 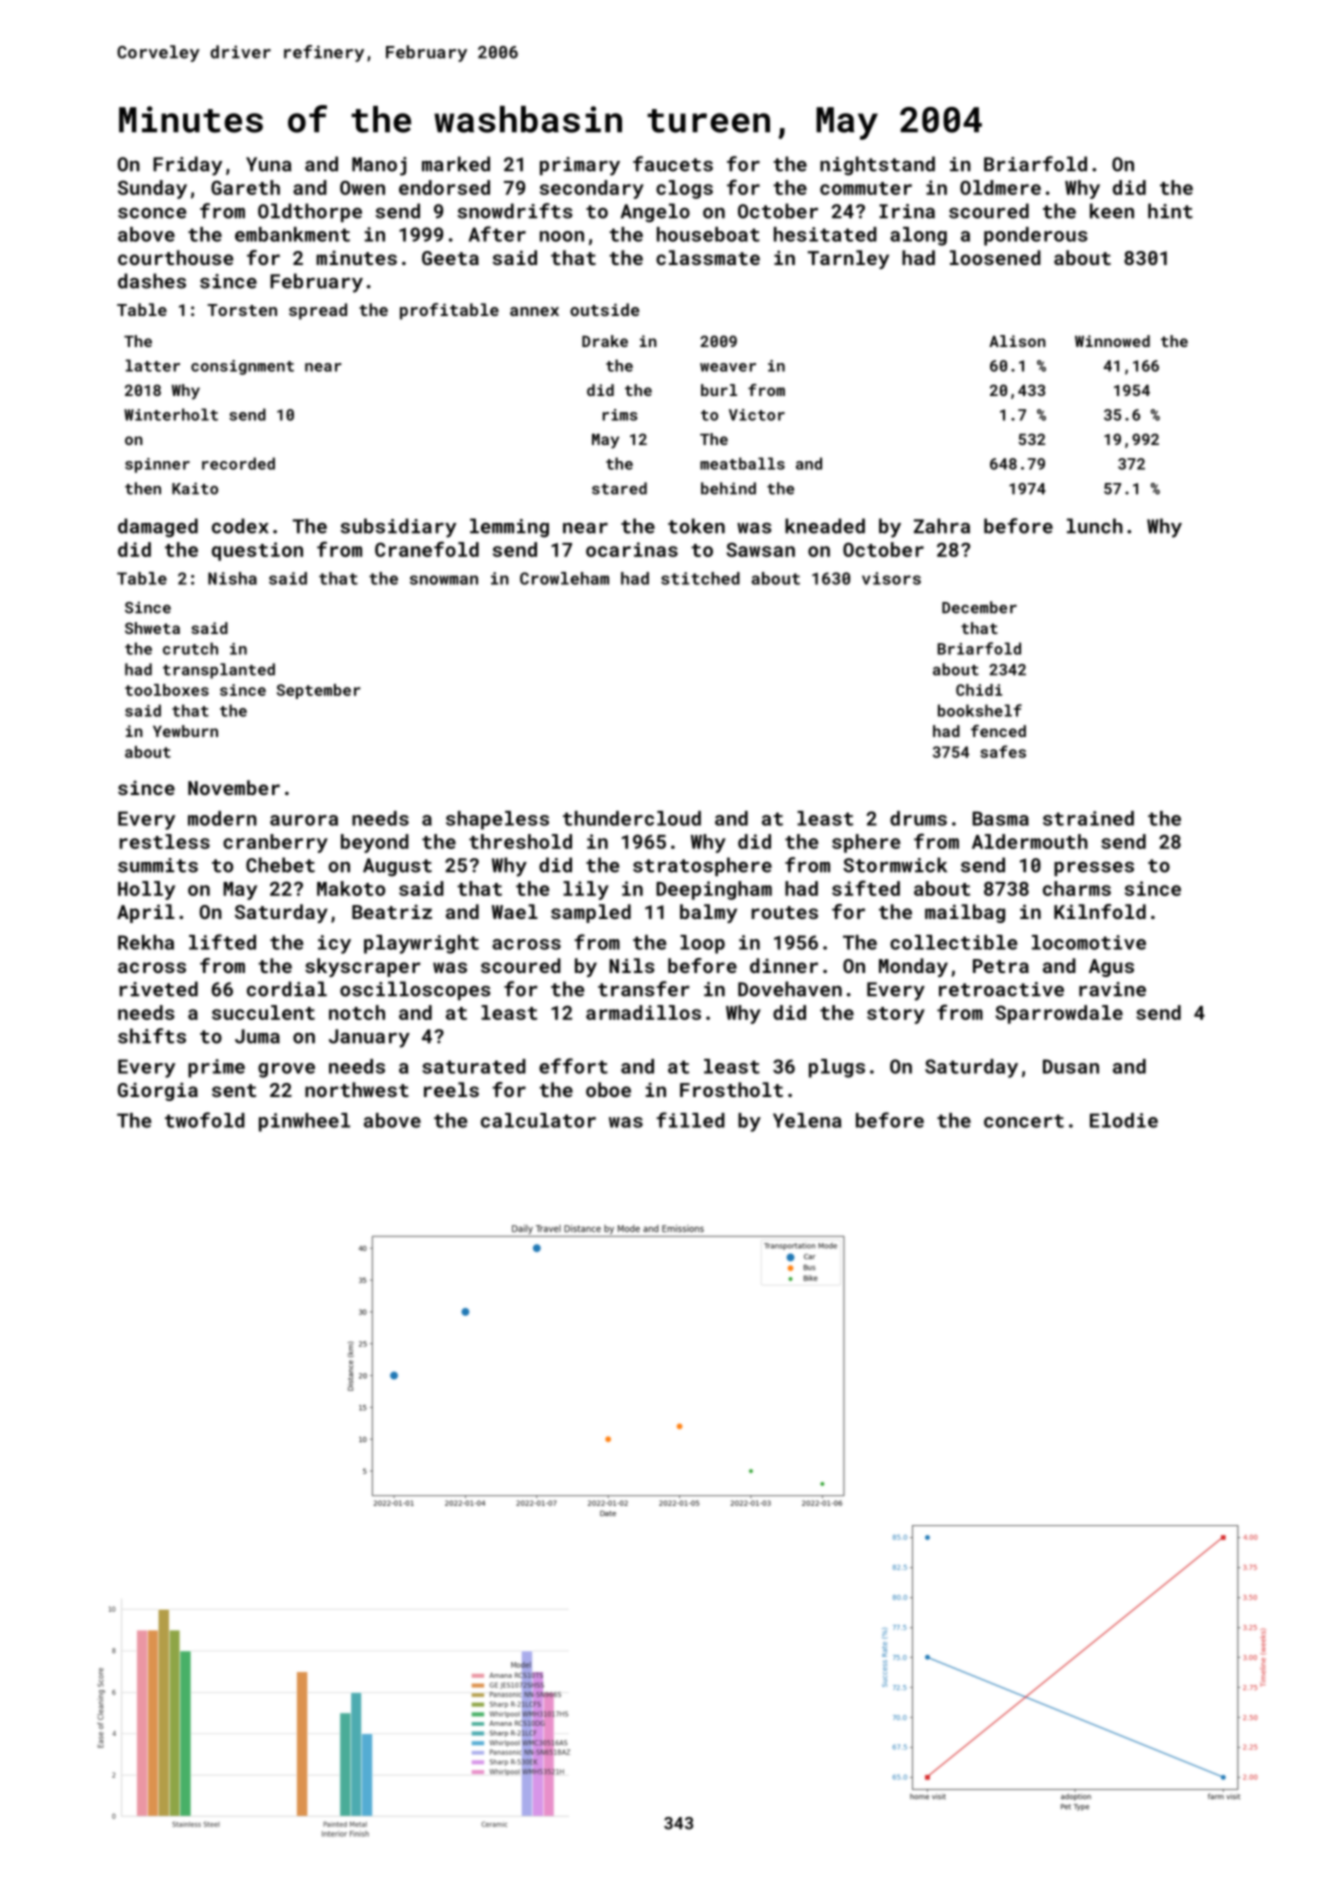 I want to click on nightstand, so click(x=877, y=166).
